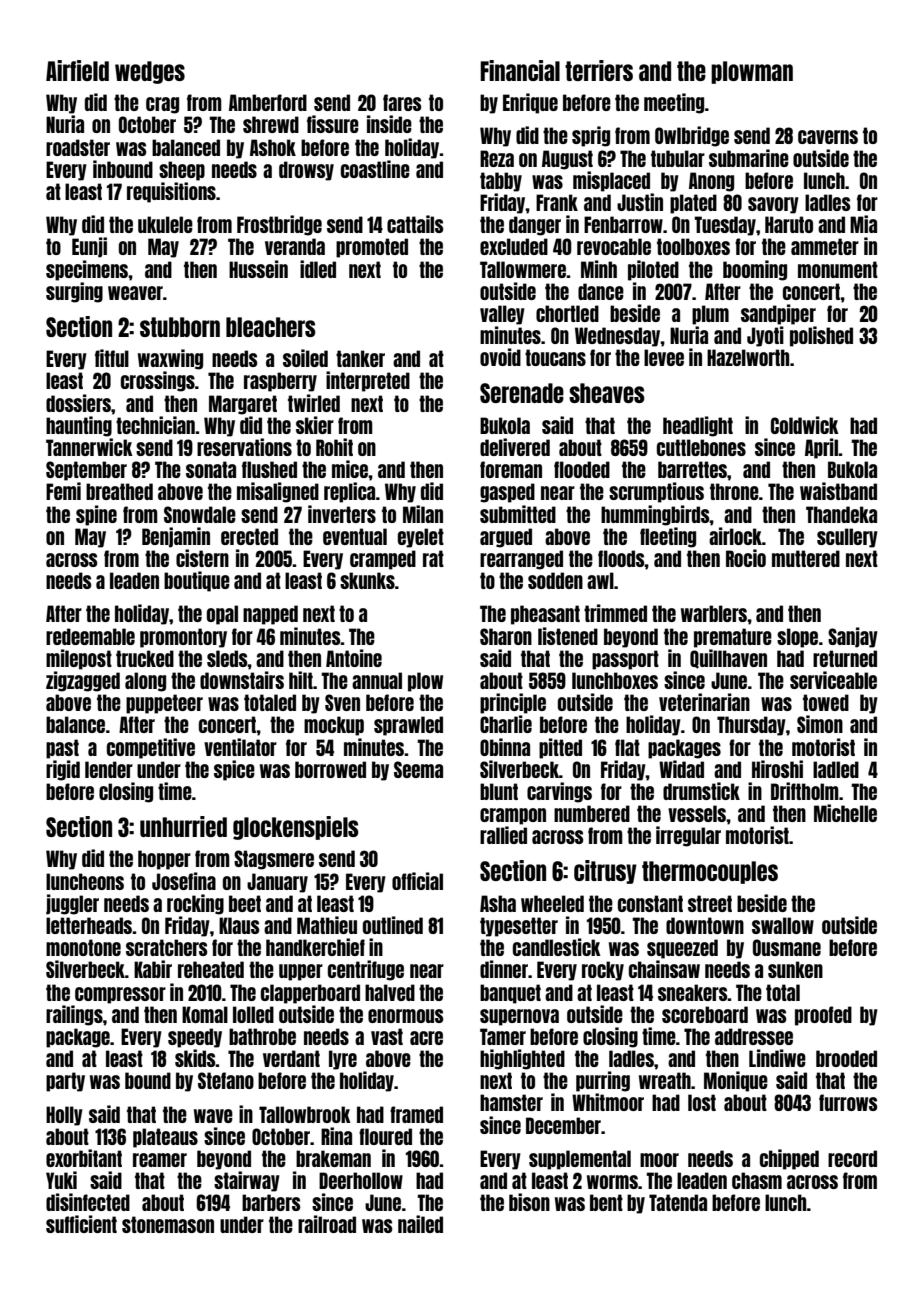 This page has width=924, height=1308. What do you see at coordinates (420, 1224) in the page?
I see `nailed` at bounding box center [420, 1224].
